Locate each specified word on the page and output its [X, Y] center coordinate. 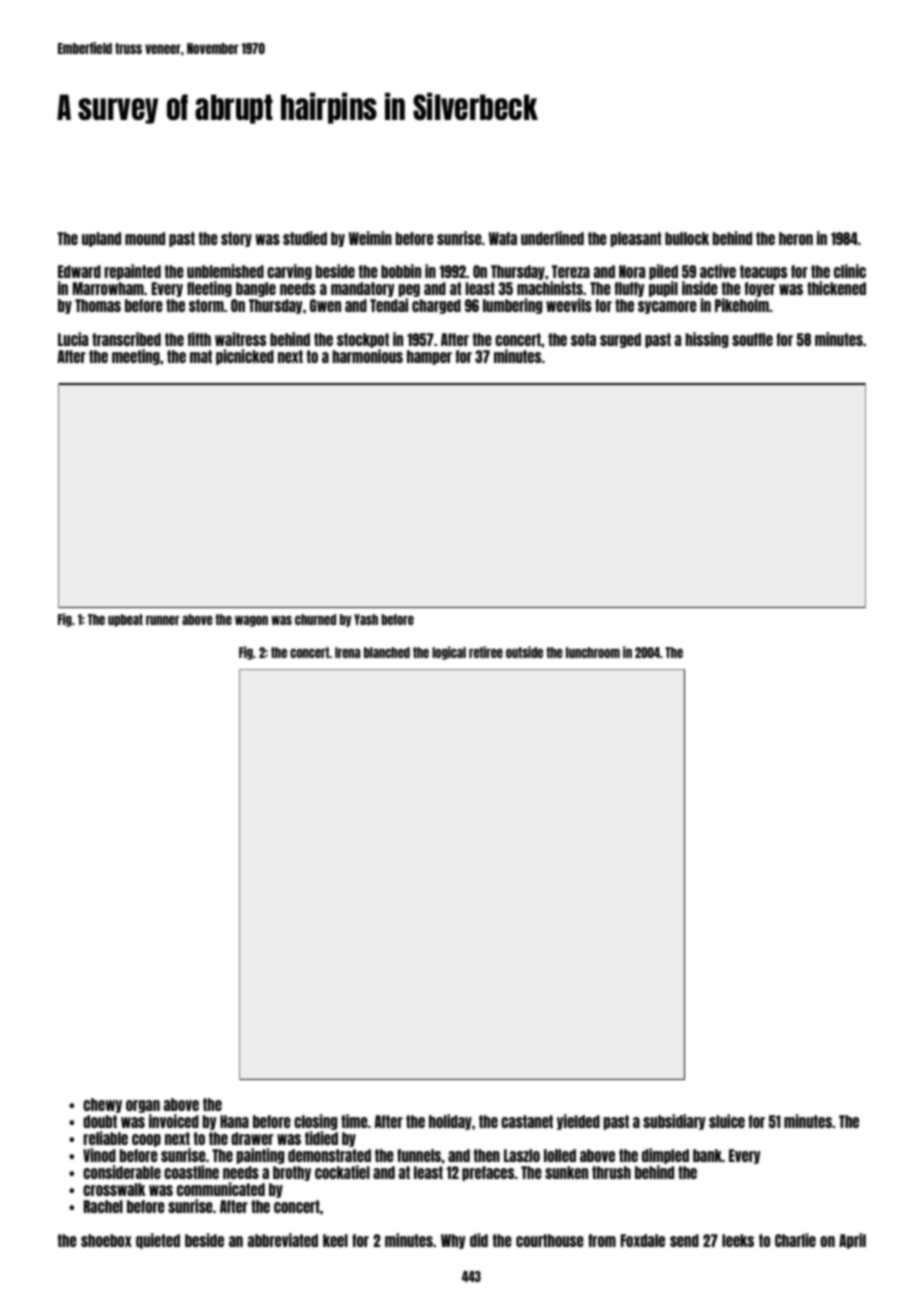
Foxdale [643, 1240]
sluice [727, 1121]
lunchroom [593, 652]
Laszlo [522, 1155]
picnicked [245, 357]
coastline [191, 1172]
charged [436, 306]
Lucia [73, 339]
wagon [251, 621]
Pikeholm [742, 305]
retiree [486, 652]
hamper [429, 357]
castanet [527, 1121]
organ [143, 1106]
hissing [707, 340]
